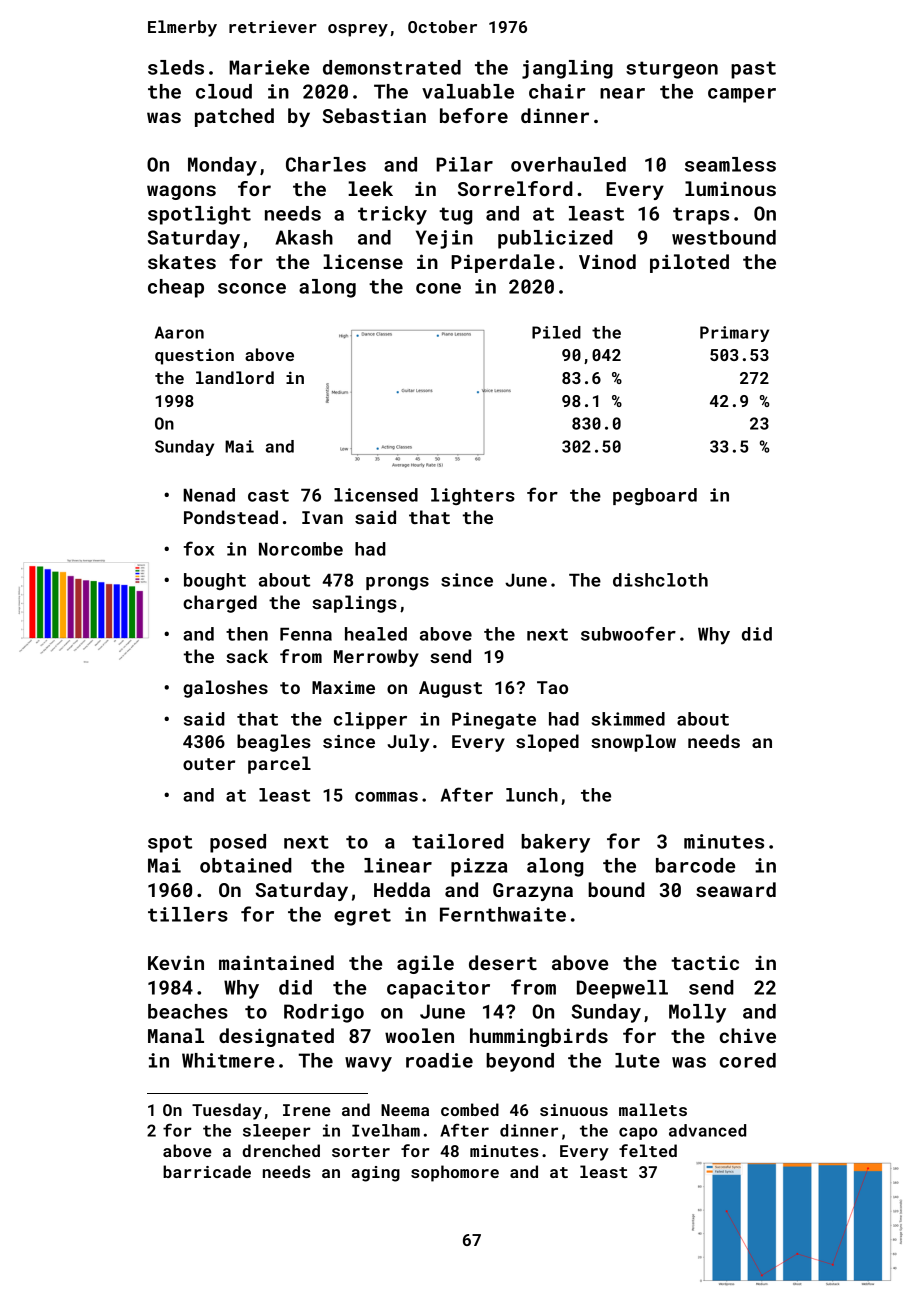  I want to click on cloud, so click(224, 91).
